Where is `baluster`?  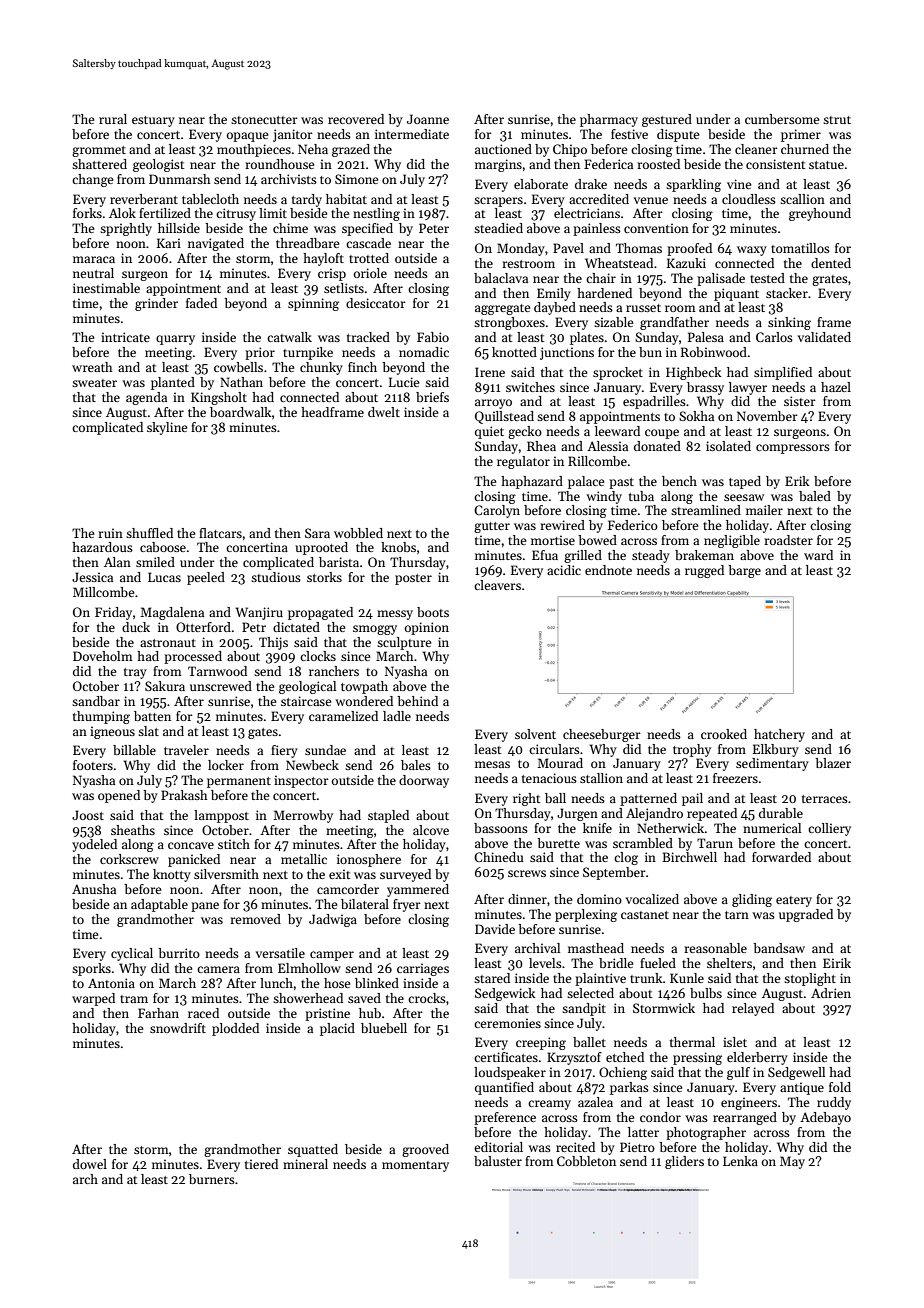
baluster is located at coordinates (498, 1161).
